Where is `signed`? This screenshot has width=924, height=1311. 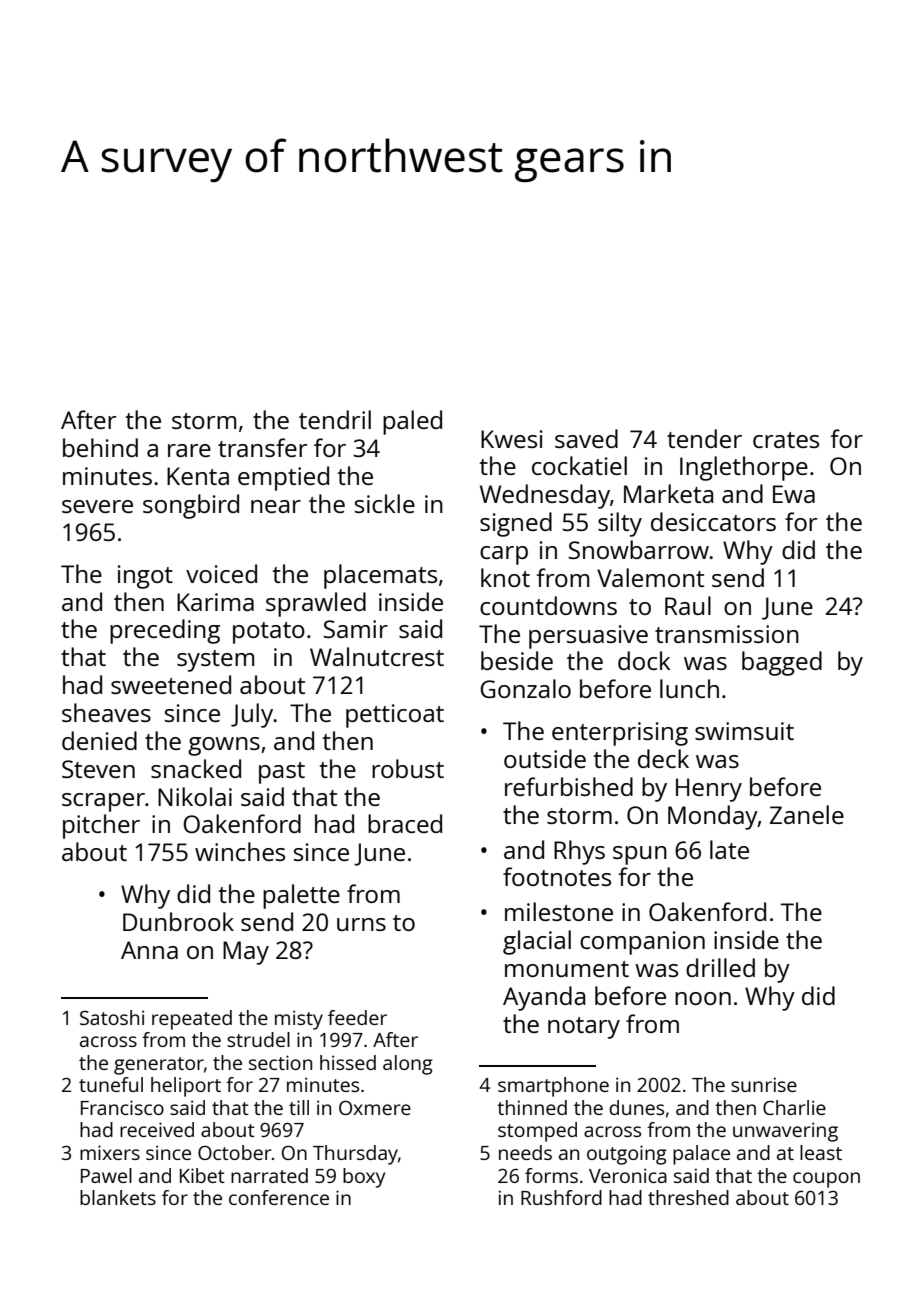 signed is located at coordinates (516, 524).
